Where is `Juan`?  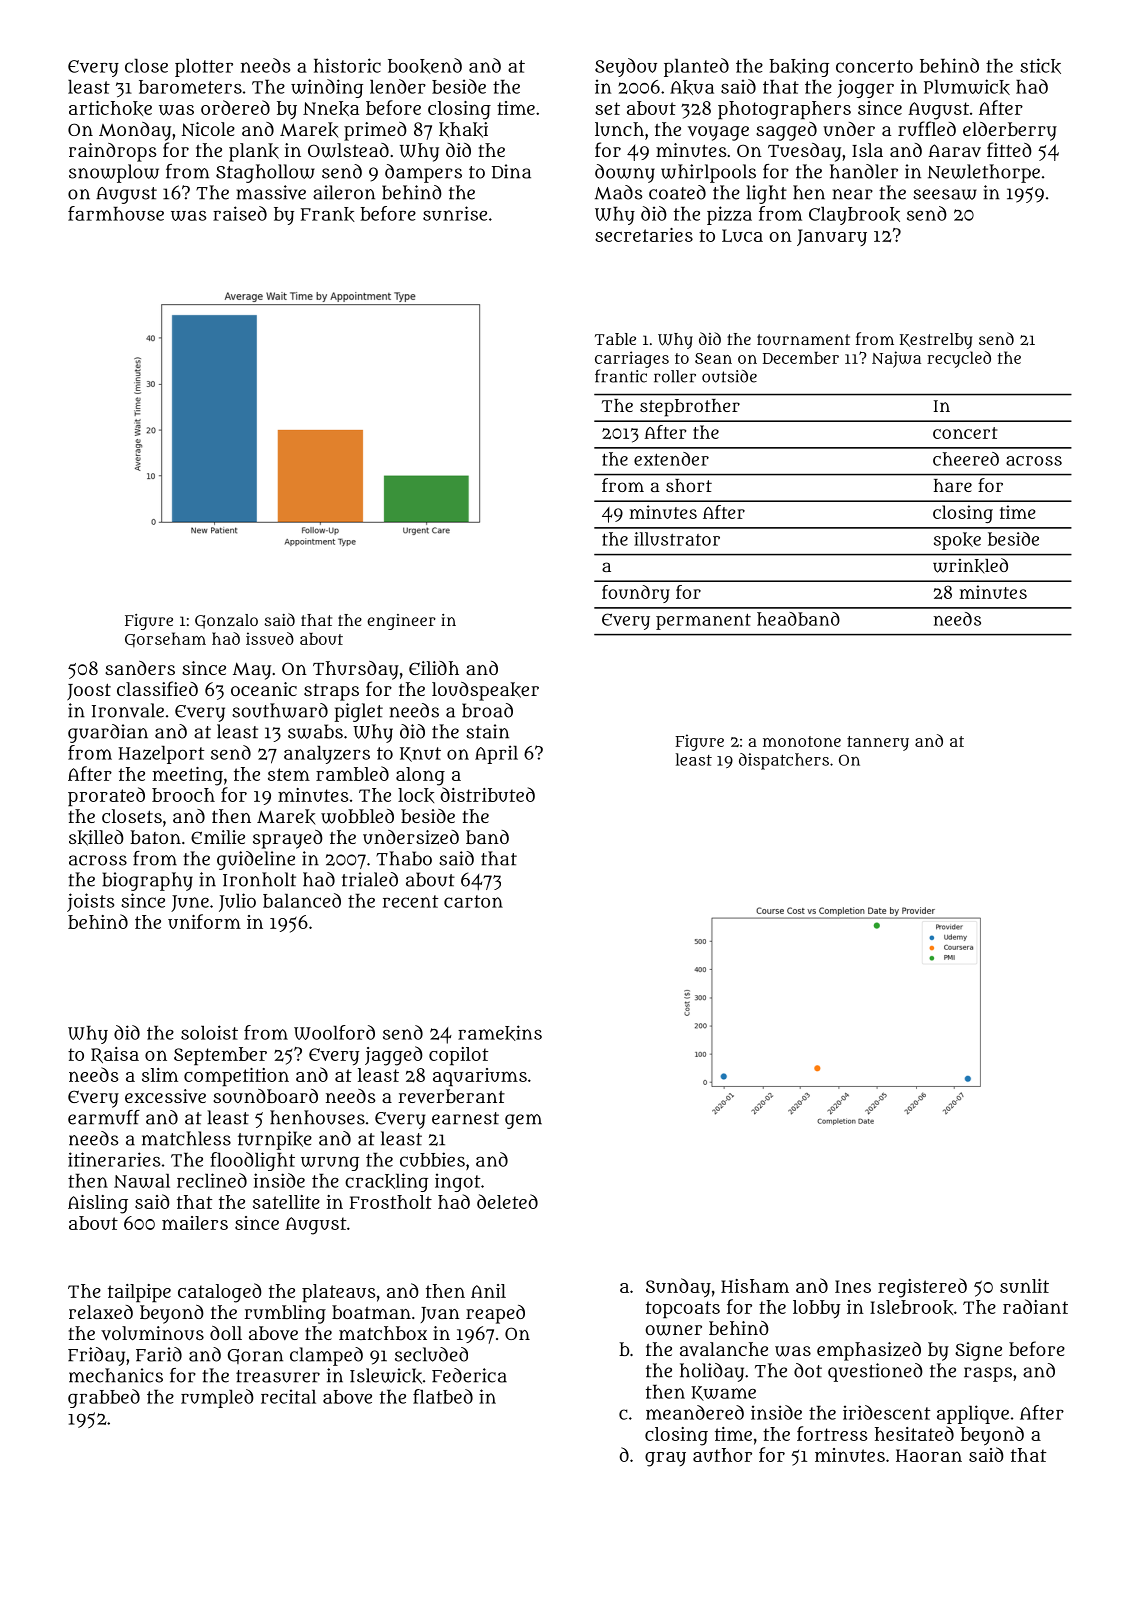
Juan is located at coordinates (440, 1315).
